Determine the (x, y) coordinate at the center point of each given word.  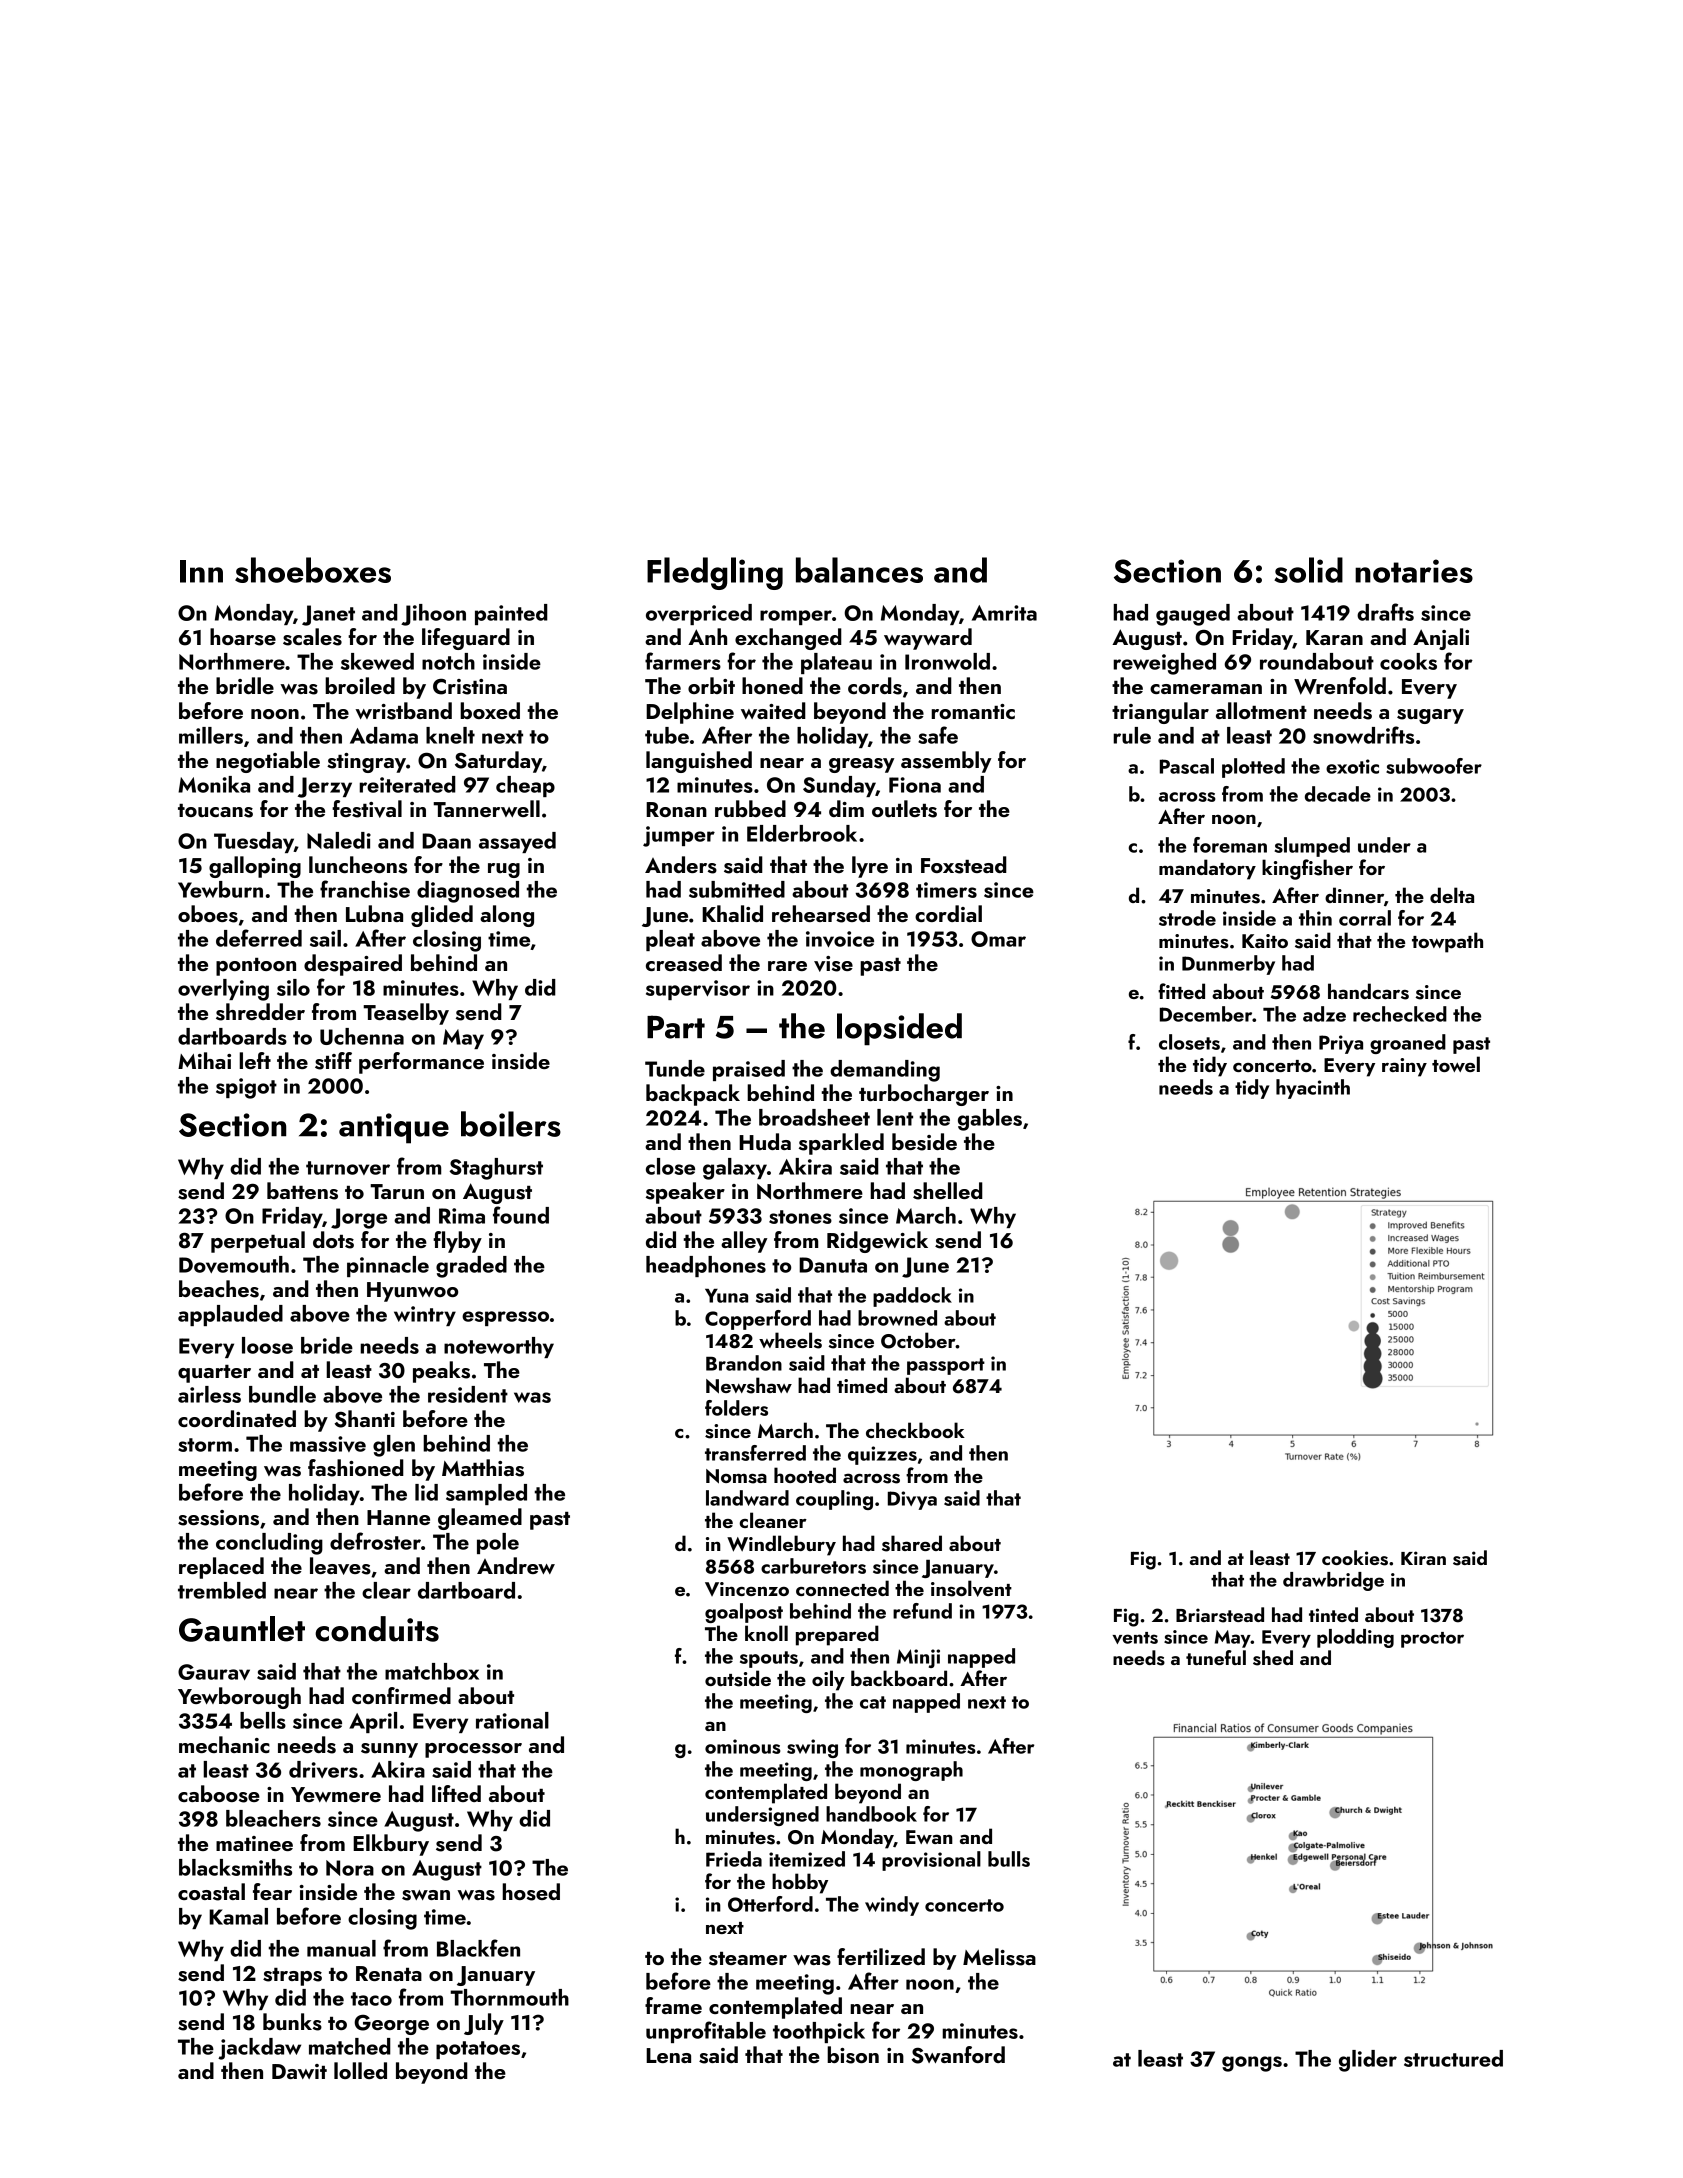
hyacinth (1313, 1089)
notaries (1414, 571)
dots (333, 1240)
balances (859, 570)
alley (744, 1242)
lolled (360, 2070)
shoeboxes (313, 570)
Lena (668, 2055)
